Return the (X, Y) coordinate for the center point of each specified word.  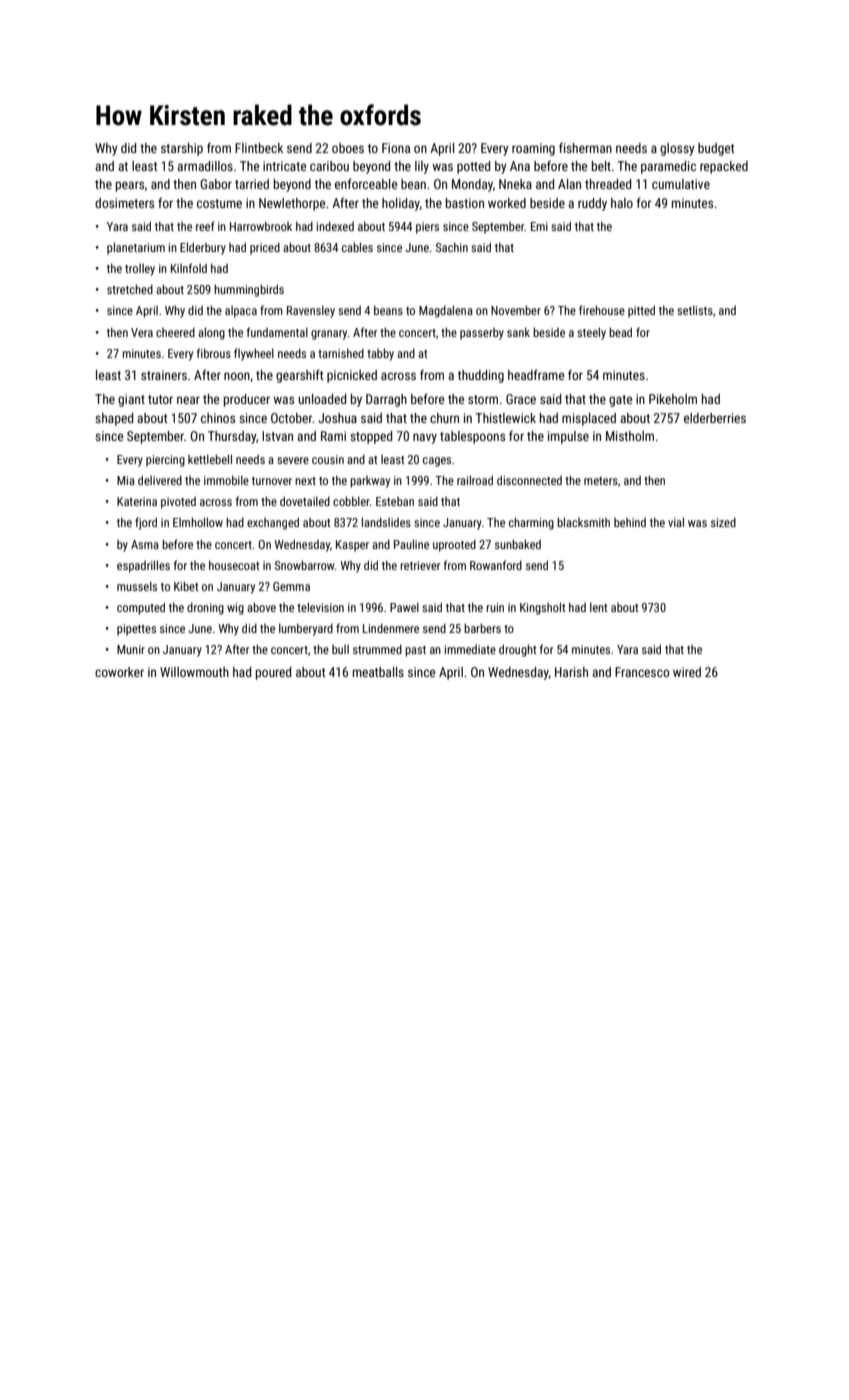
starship (182, 149)
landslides (386, 522)
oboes (348, 148)
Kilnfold (189, 268)
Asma (145, 544)
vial (676, 522)
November (516, 310)
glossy (677, 149)
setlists (695, 310)
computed (141, 608)
